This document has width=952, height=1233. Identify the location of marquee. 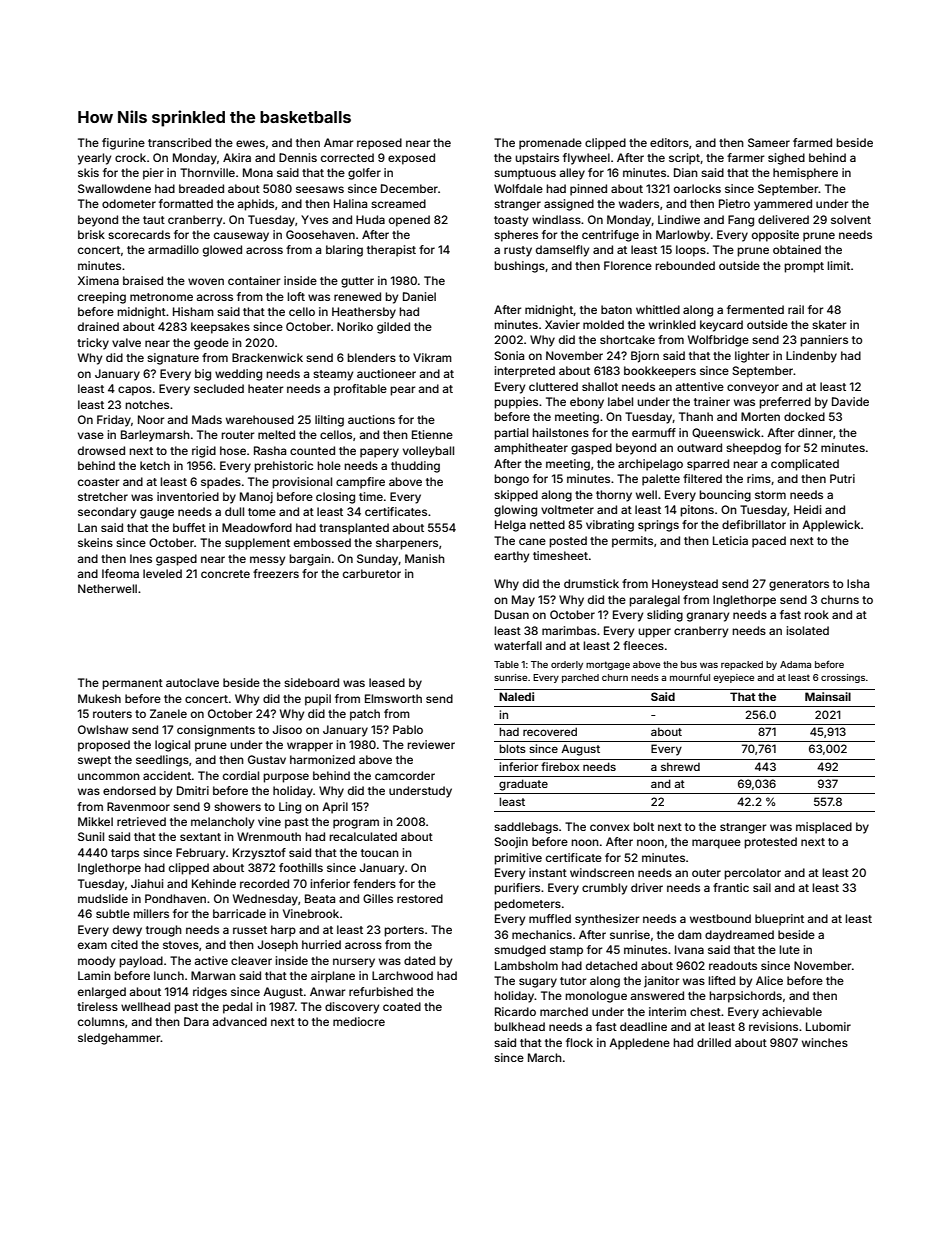
(716, 844).
